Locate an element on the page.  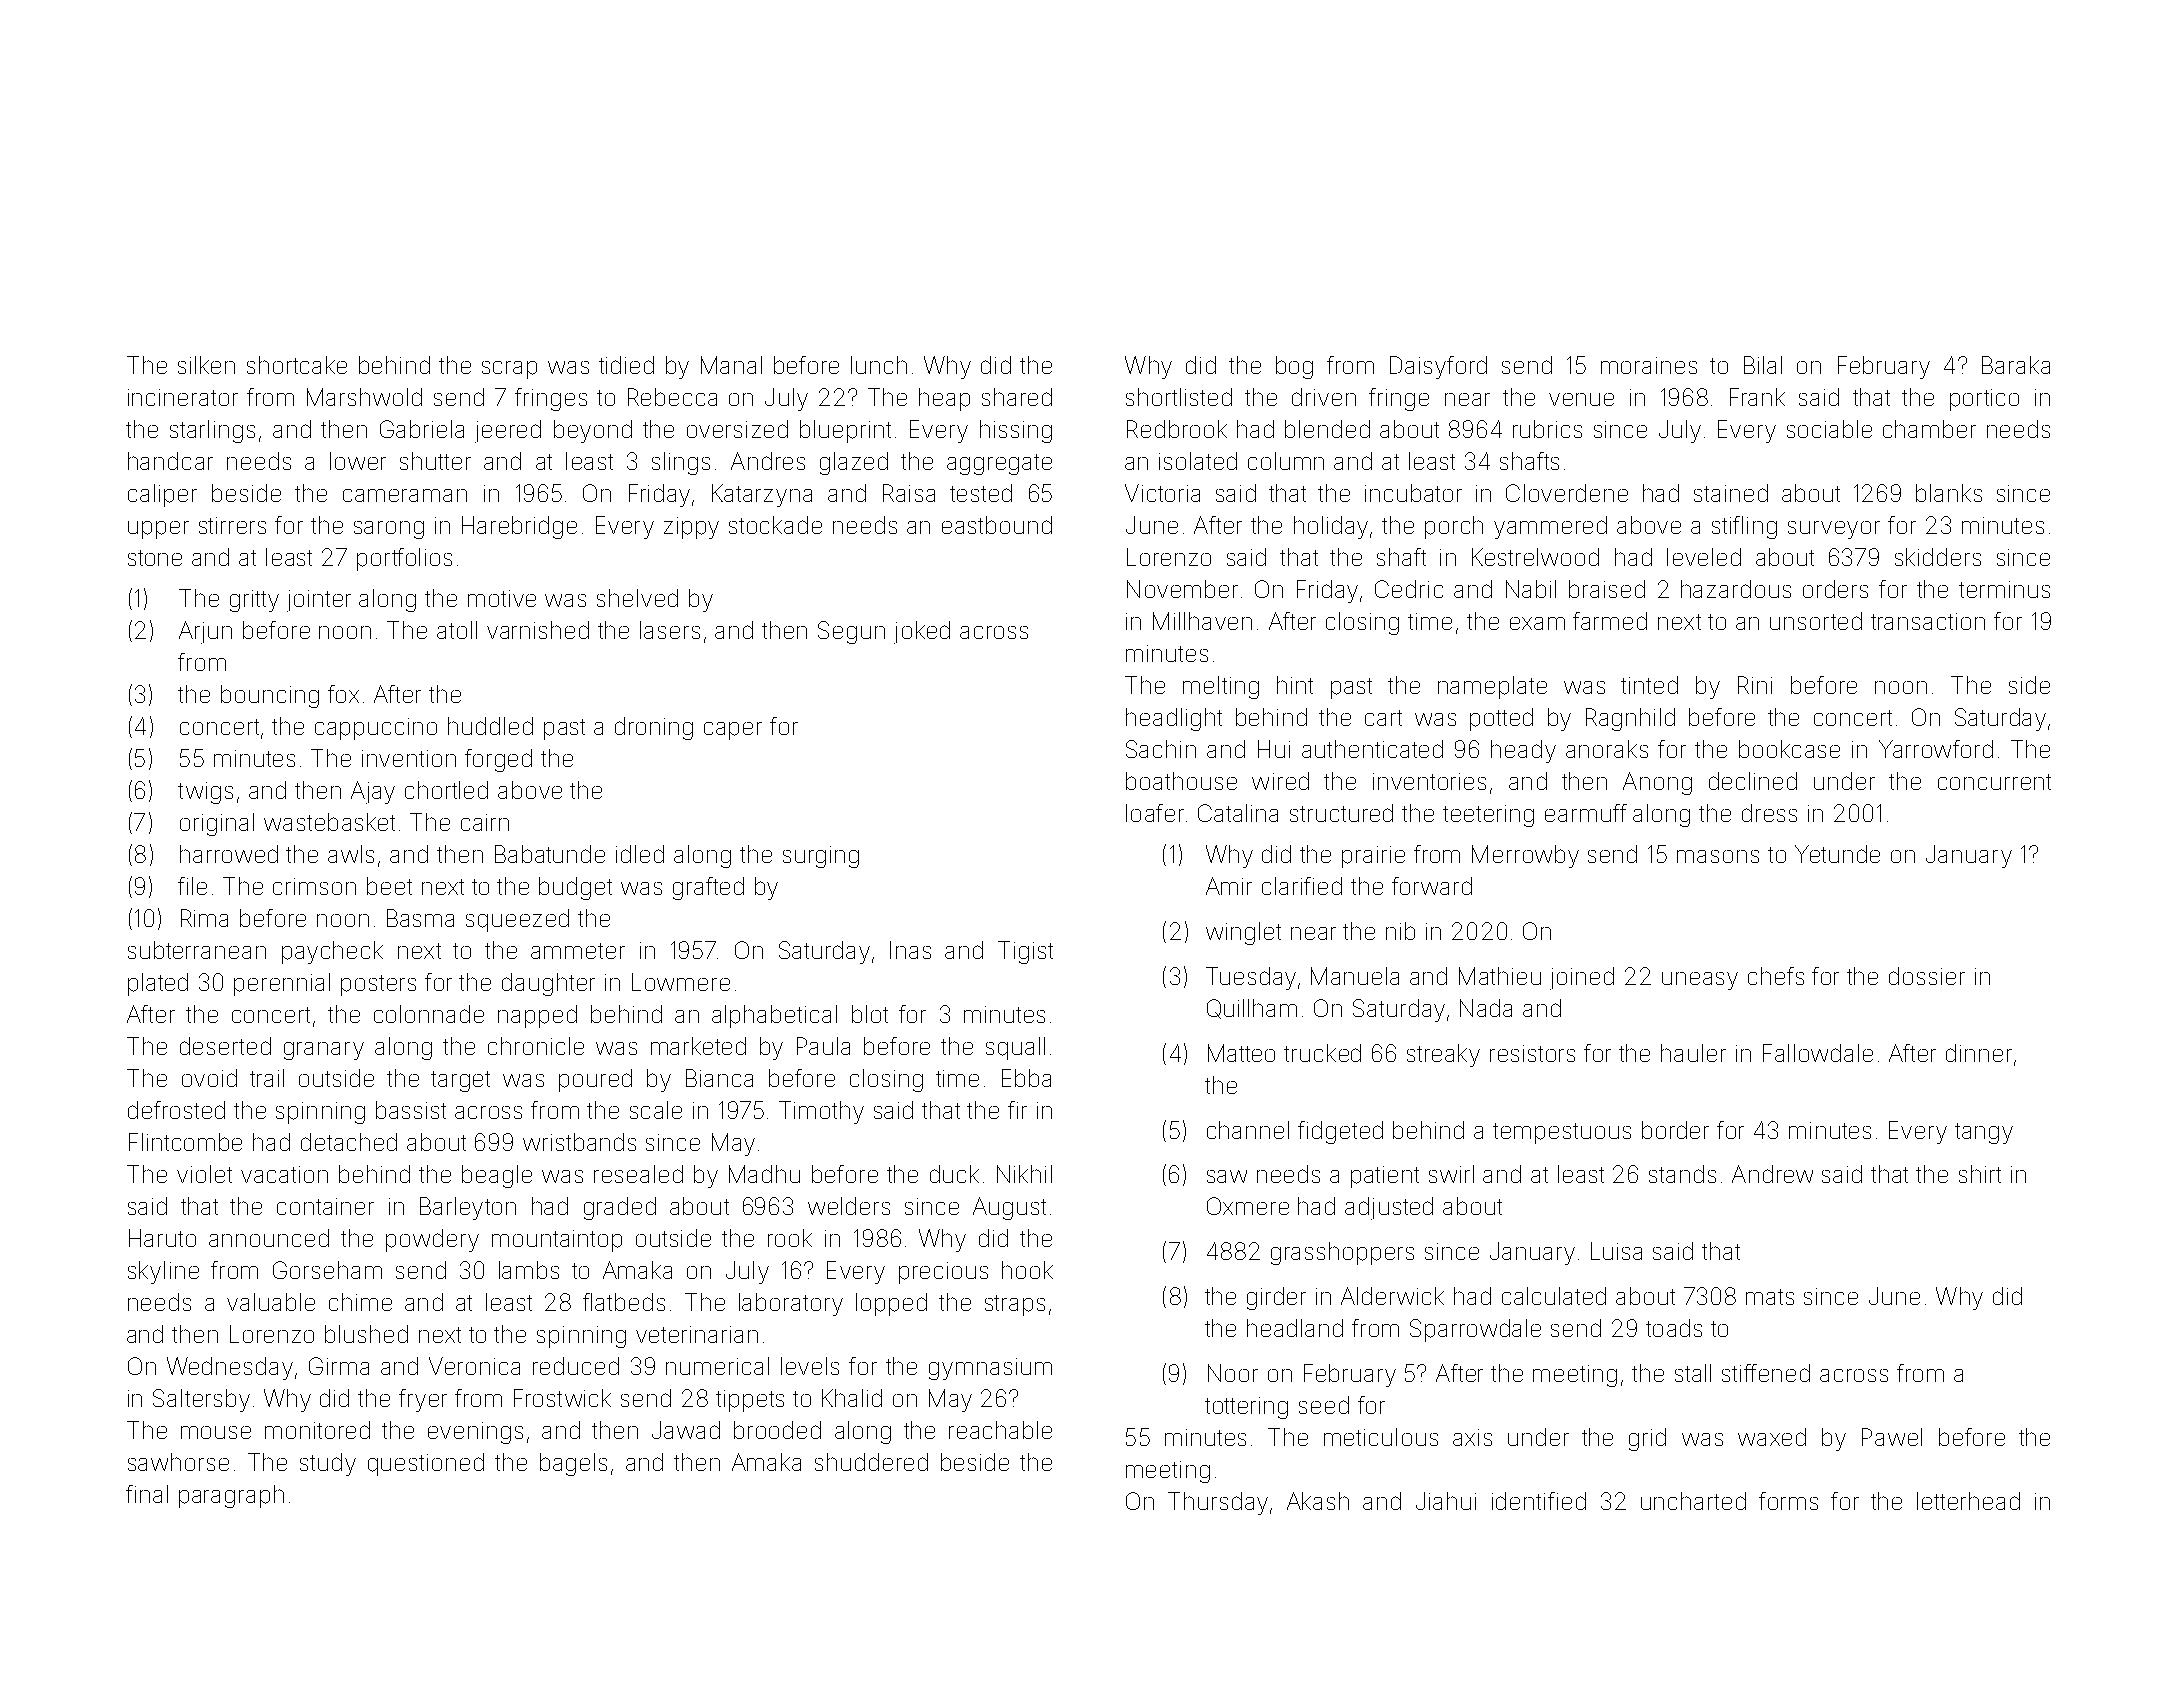
rubrics is located at coordinates (1547, 429).
